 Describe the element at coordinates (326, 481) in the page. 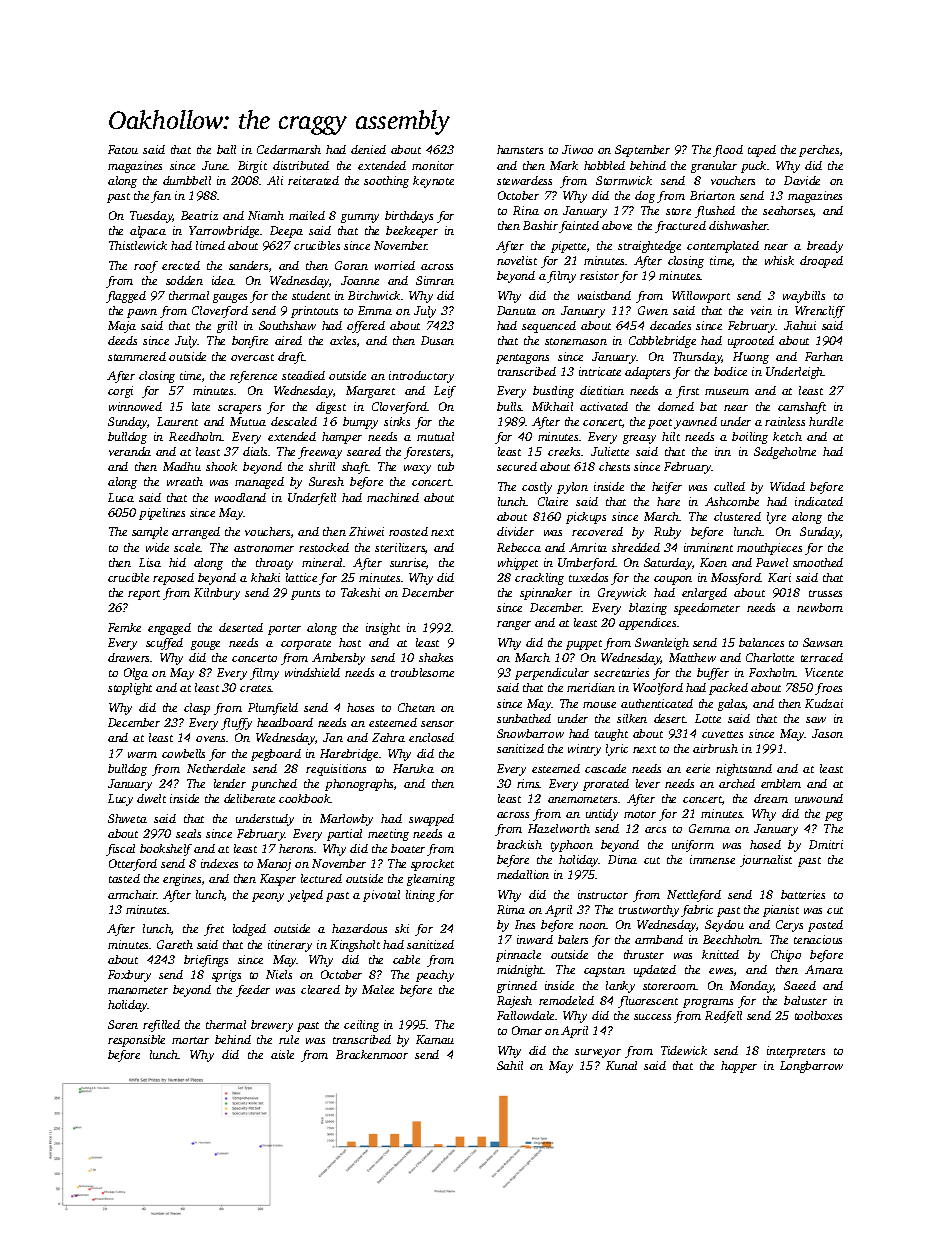

I see `Suresh` at that location.
